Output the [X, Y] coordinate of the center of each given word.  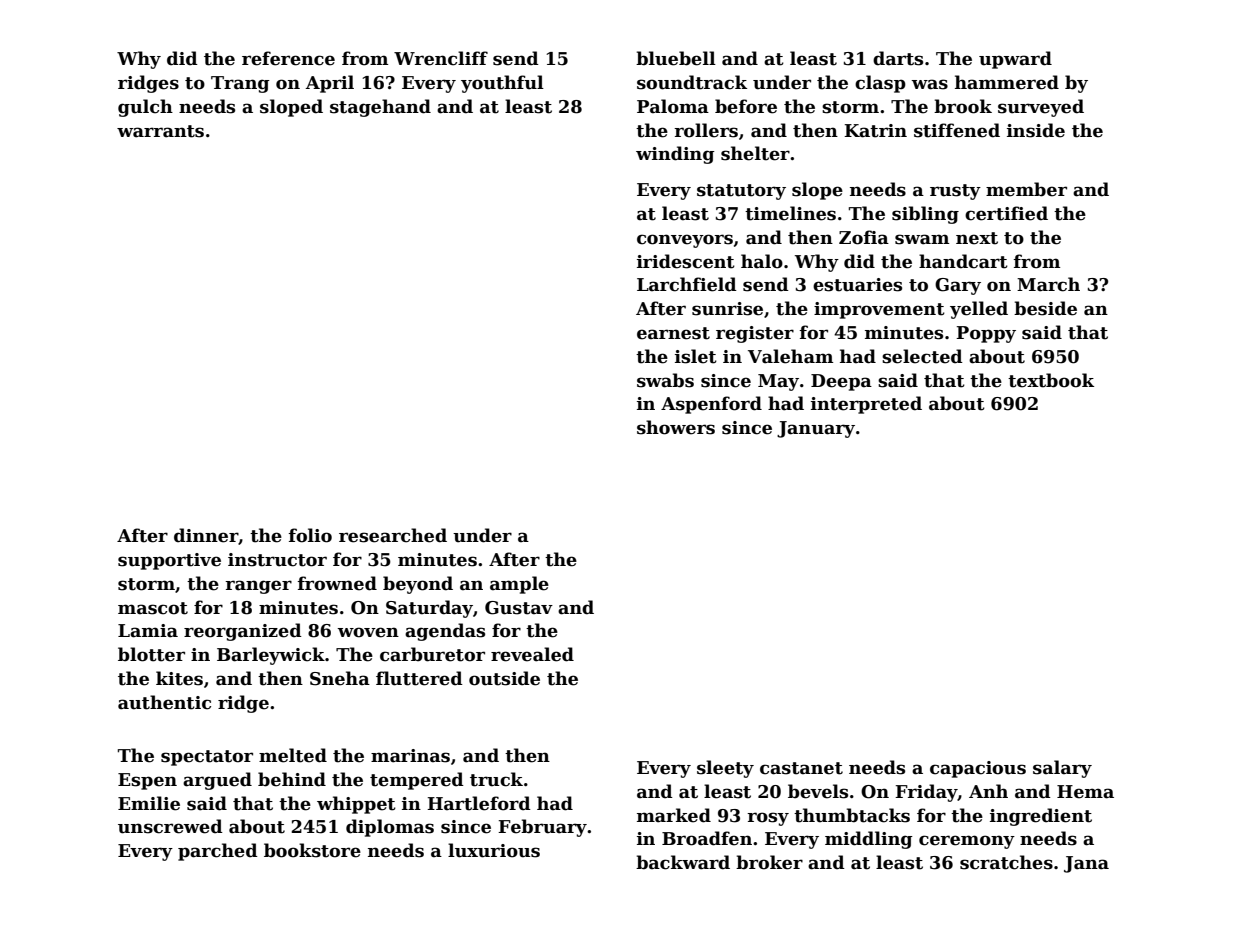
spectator [207, 758]
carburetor [432, 654]
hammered [1007, 82]
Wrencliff [441, 58]
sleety [725, 769]
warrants [160, 131]
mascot [153, 608]
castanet [801, 768]
